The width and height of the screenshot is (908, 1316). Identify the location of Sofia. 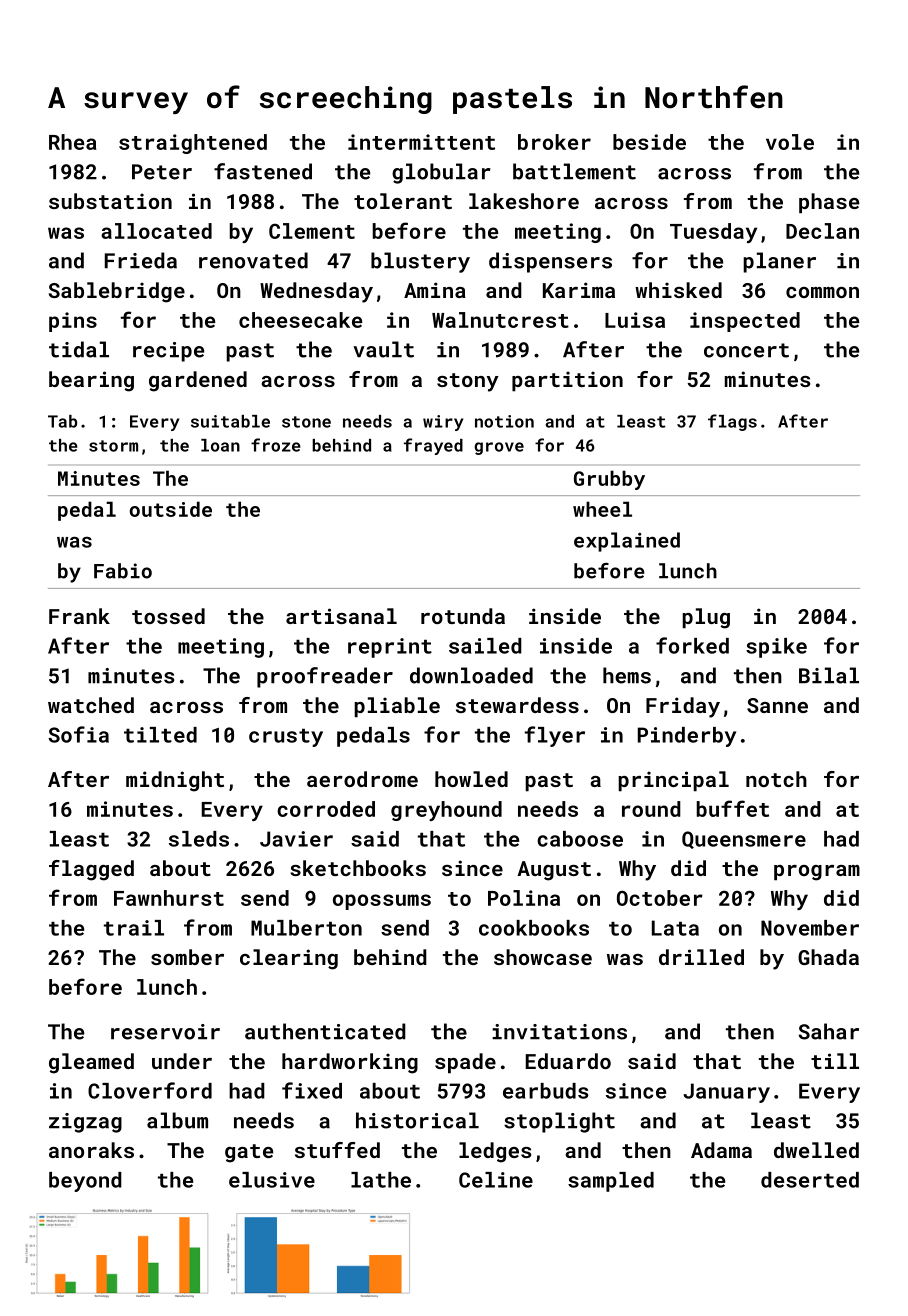
(78, 734).
